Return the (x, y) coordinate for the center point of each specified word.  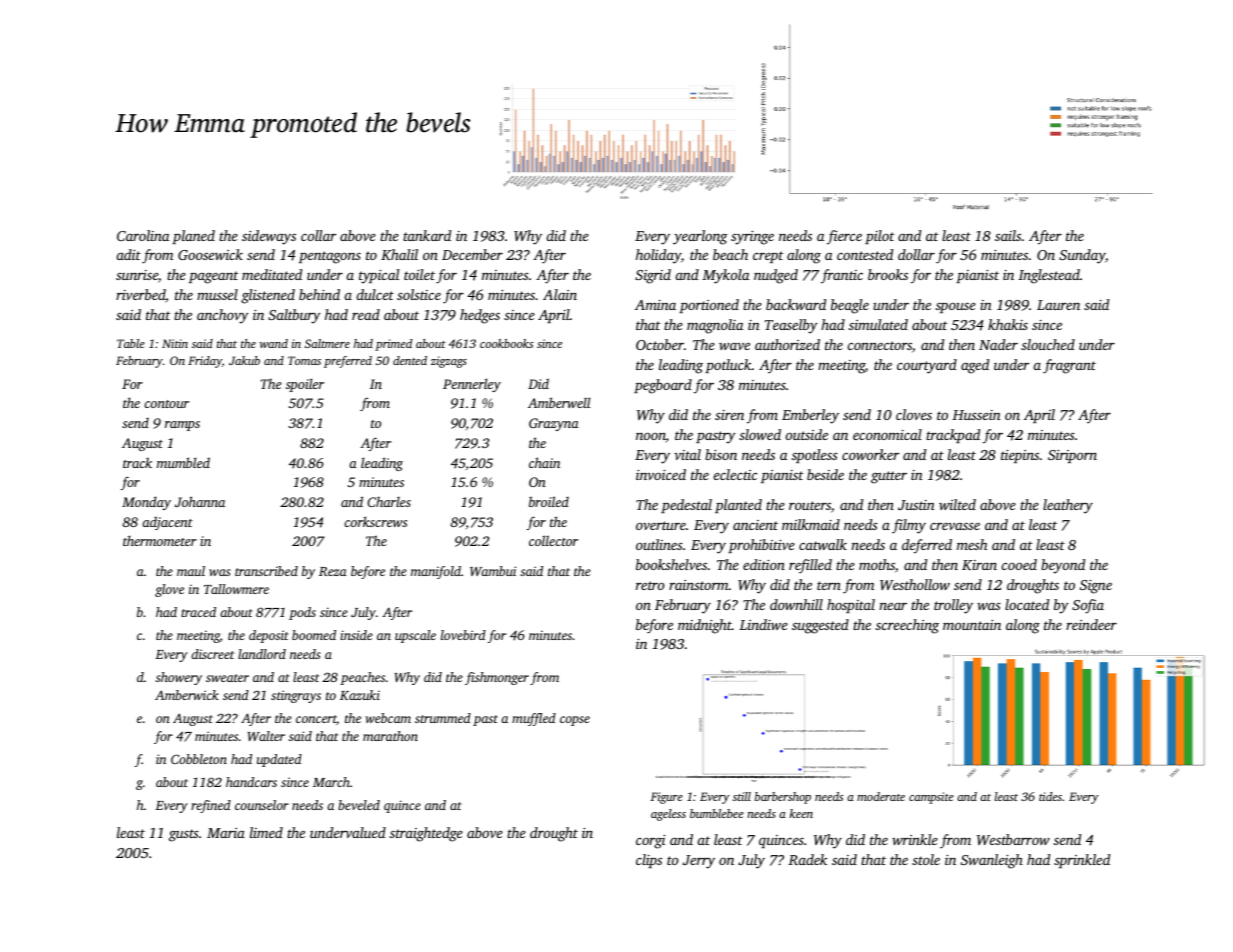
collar (318, 235)
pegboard (663, 386)
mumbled (183, 462)
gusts (184, 835)
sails (1008, 235)
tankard (427, 235)
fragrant (1069, 366)
